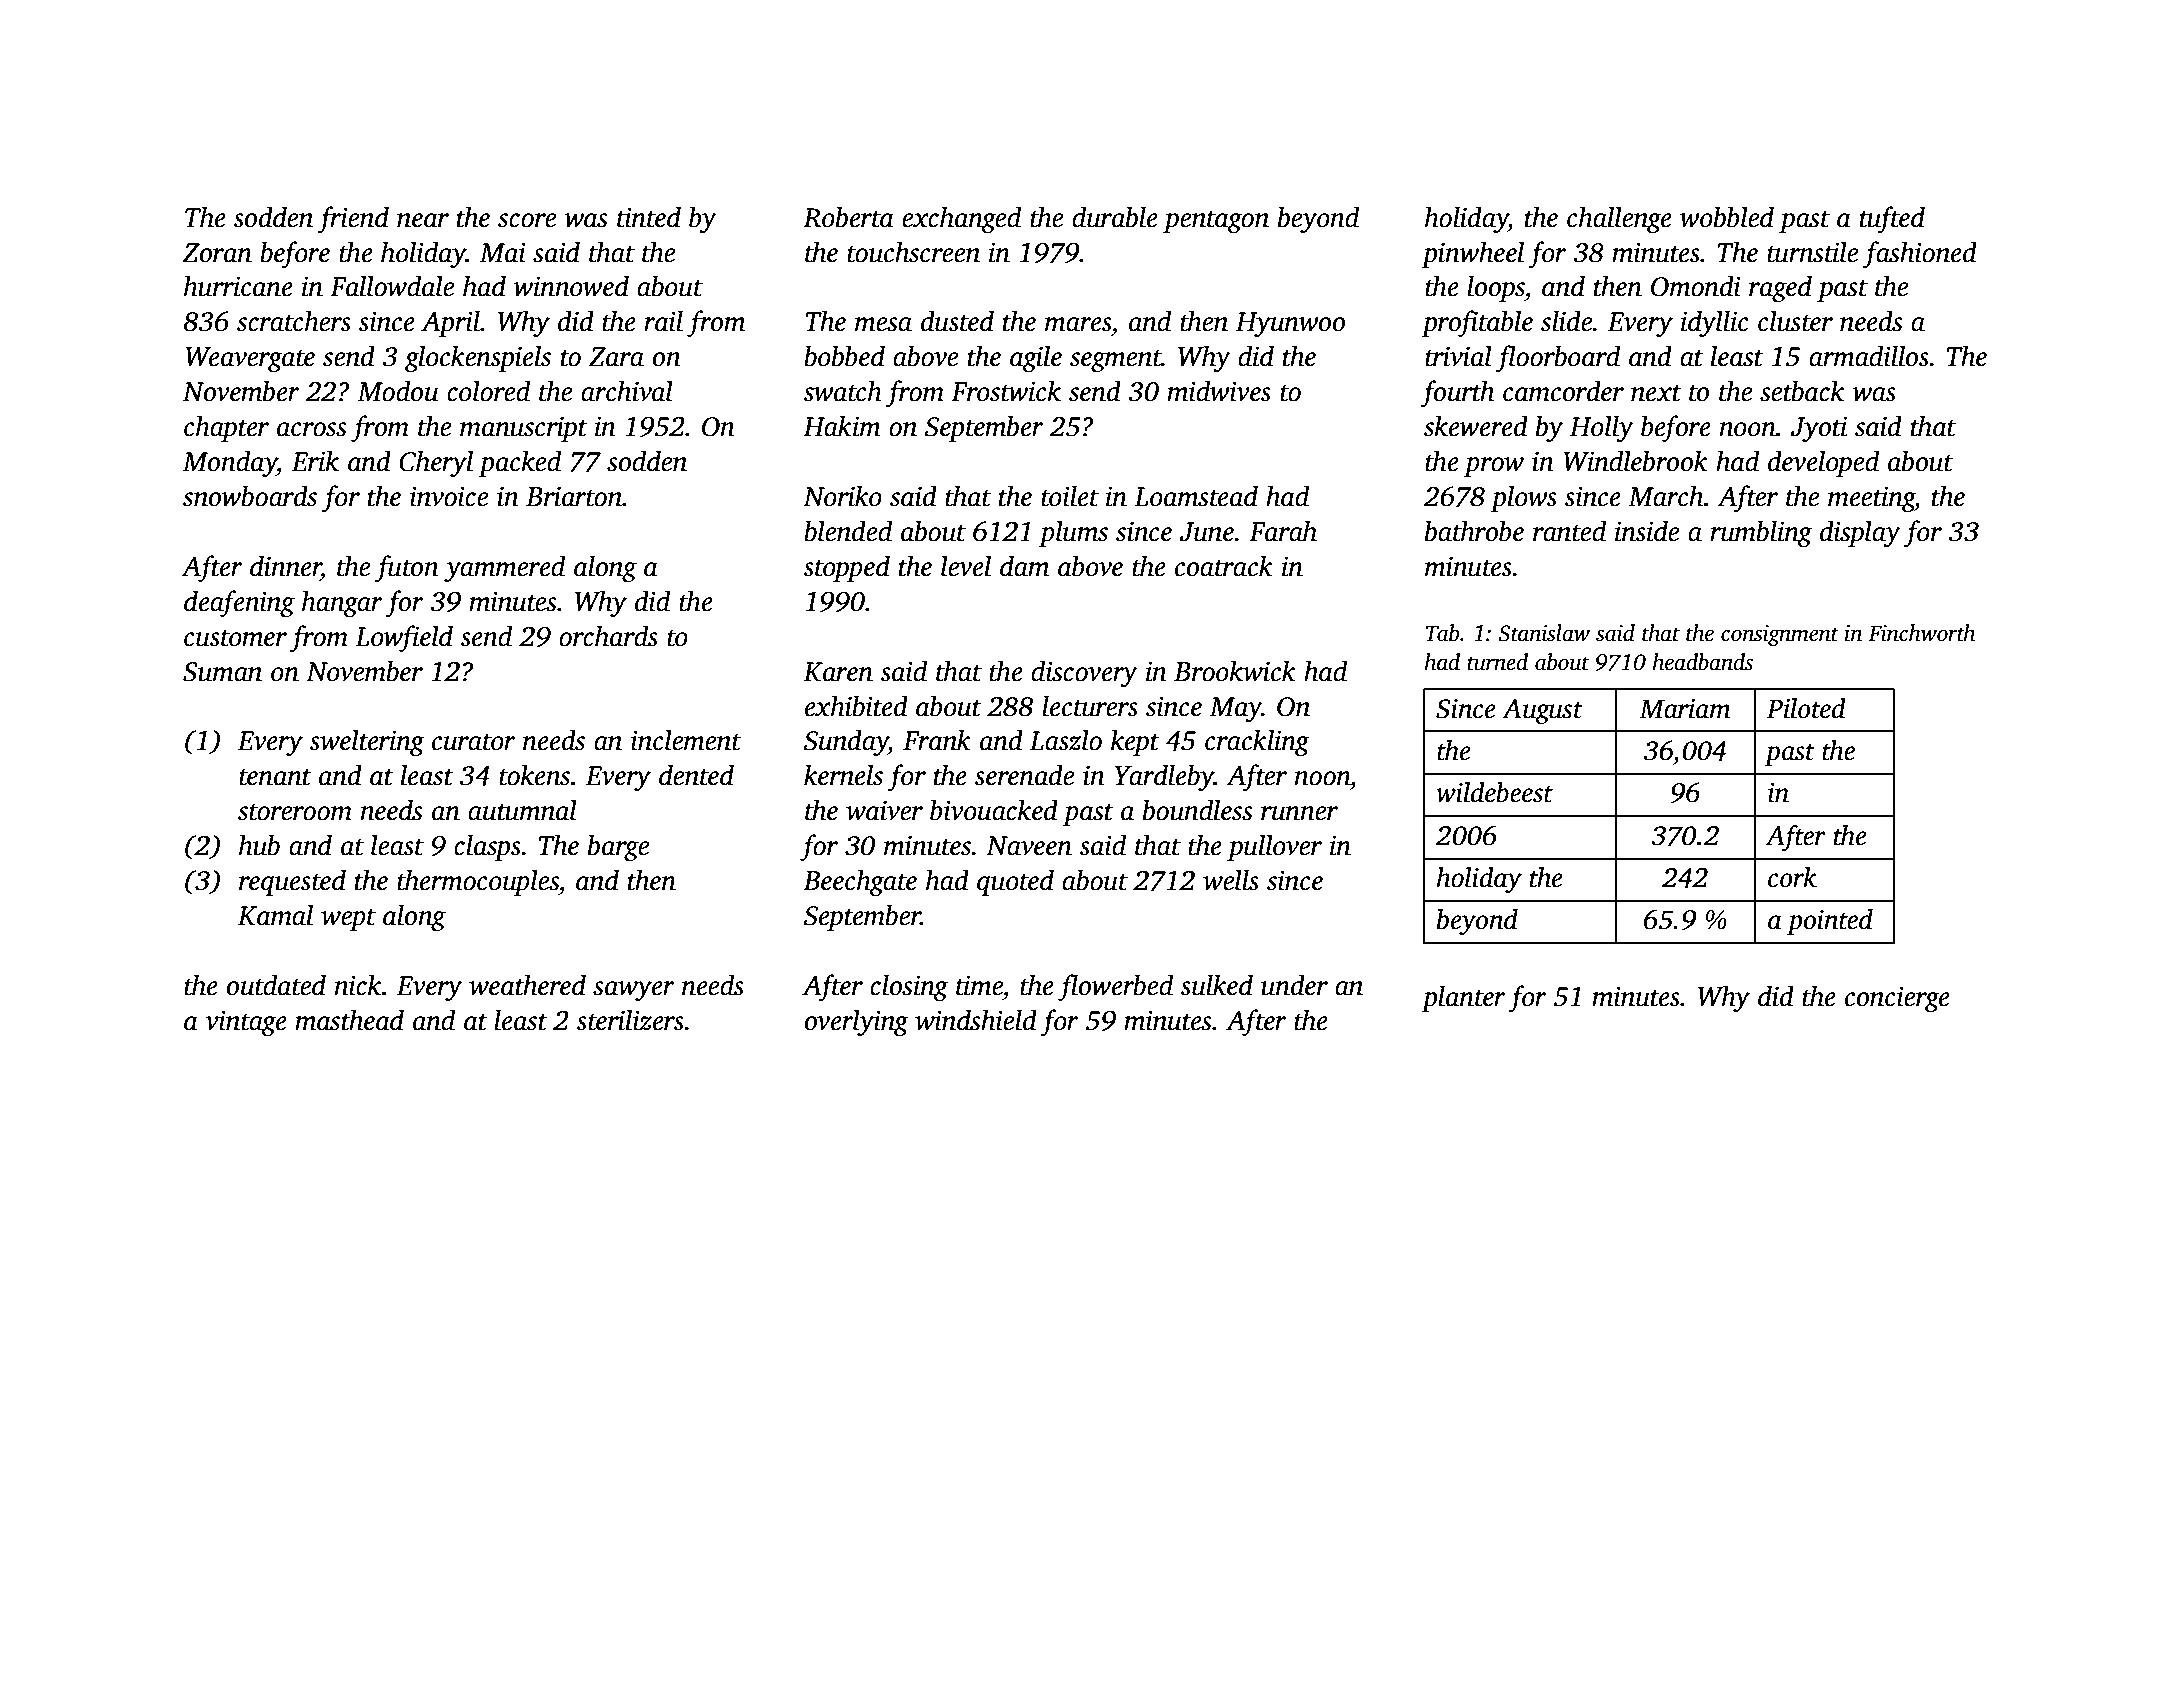 This screenshot has width=2178, height=1683. Describe the element at coordinates (353, 219) in the screenshot. I see `friend` at that location.
